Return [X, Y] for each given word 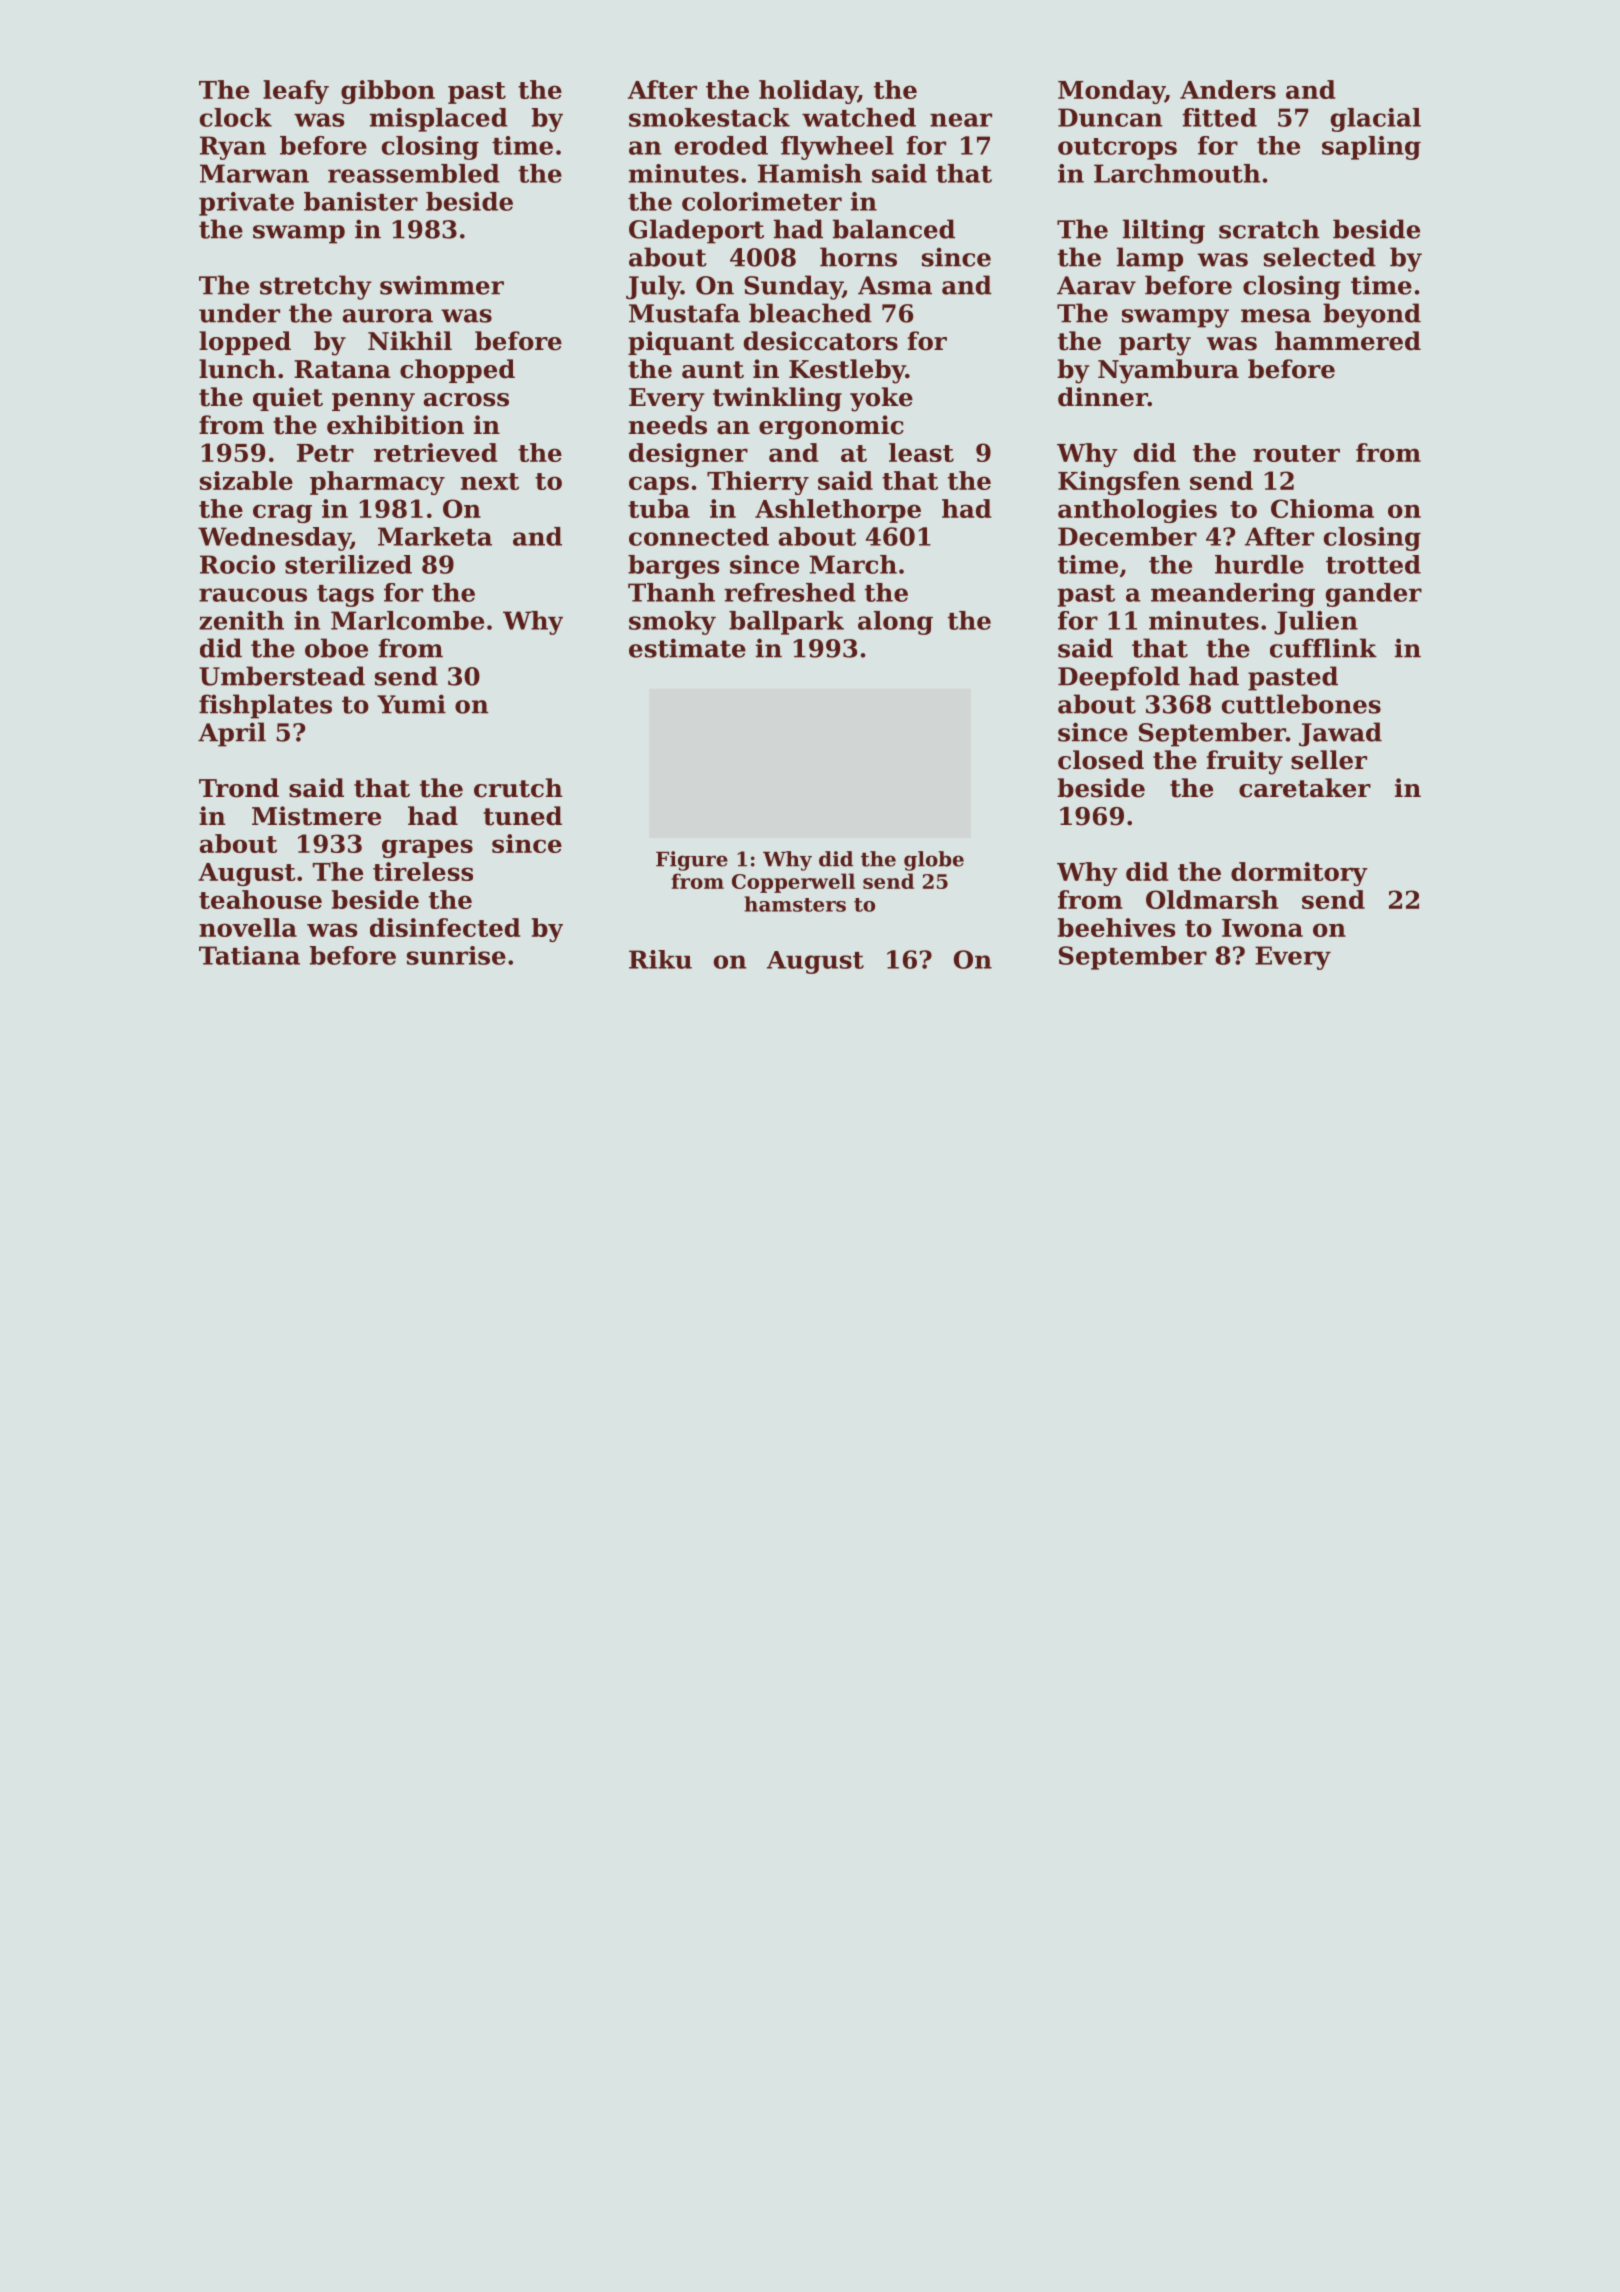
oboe [336, 648]
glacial [1376, 120]
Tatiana [249, 955]
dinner [1103, 397]
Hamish [810, 173]
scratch [1269, 229]
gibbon [388, 92]
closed [1101, 760]
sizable [246, 480]
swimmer [442, 285]
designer [688, 455]
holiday [808, 92]
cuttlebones [1301, 704]
